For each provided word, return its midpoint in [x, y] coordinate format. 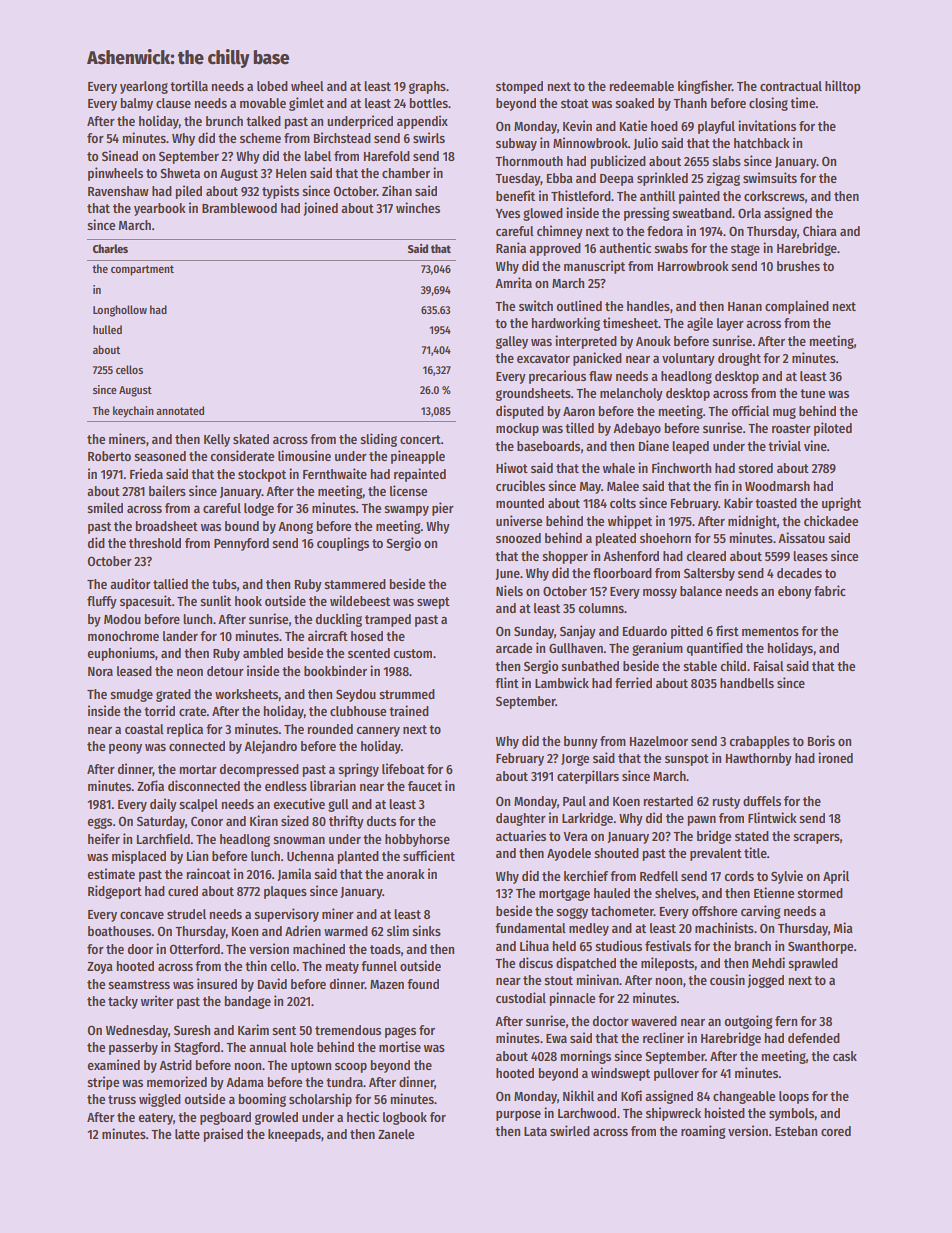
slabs [726, 161]
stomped [519, 87]
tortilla [189, 85]
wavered [654, 1021]
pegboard [225, 1118]
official [750, 410]
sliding [378, 440]
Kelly [217, 440]
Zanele [396, 1134]
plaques [285, 892]
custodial [521, 997]
